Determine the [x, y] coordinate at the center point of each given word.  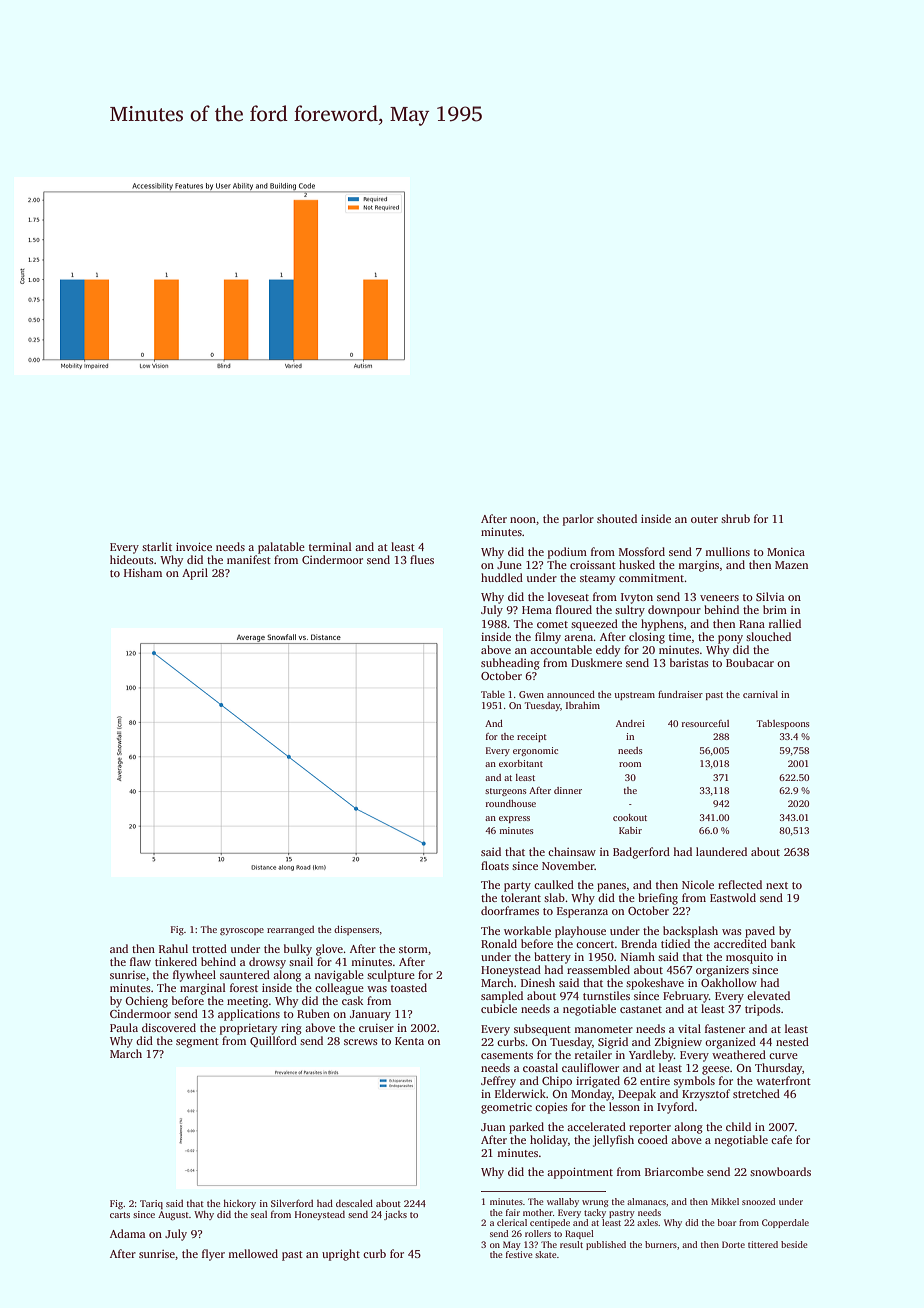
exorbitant [521, 763]
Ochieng [146, 1002]
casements [507, 1055]
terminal [330, 546]
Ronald [499, 943]
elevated [768, 995]
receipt [532, 737]
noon [523, 520]
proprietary [248, 1029]
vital [689, 1028]
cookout [630, 817]
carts [120, 1215]
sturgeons [506, 792]
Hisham [143, 572]
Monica [786, 552]
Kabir [630, 830]
